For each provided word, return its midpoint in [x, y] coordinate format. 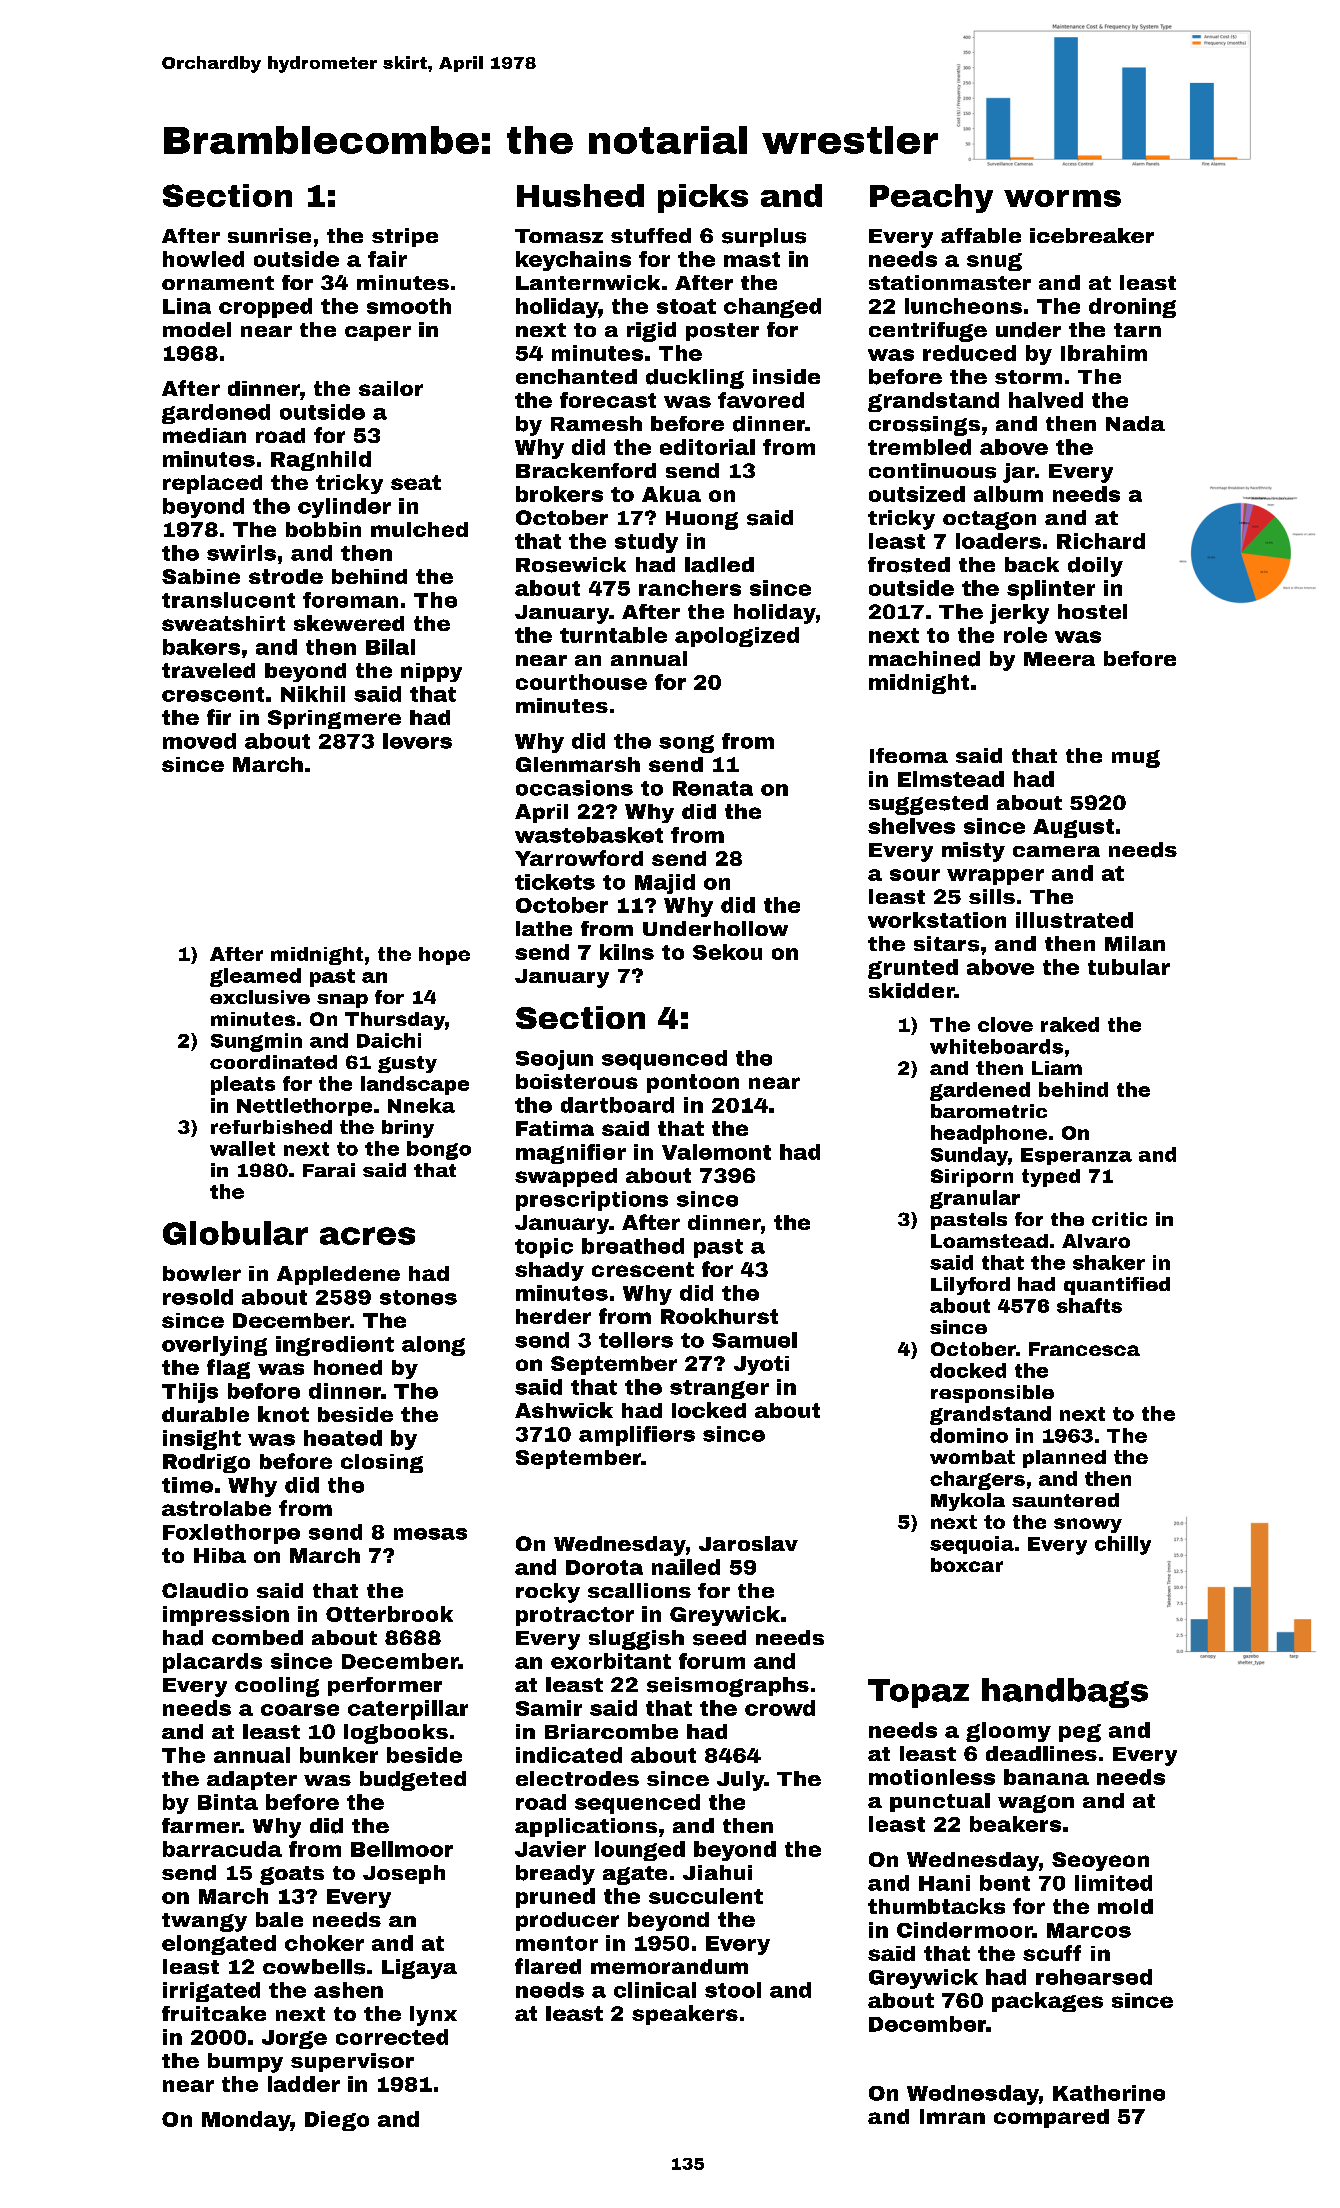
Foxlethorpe [231, 1534]
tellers [636, 1340]
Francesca [1084, 1349]
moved [199, 741]
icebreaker [1092, 235]
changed [772, 308]
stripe [405, 237]
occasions [574, 788]
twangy [204, 1922]
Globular [235, 1233]
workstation [937, 920]
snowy [1088, 1525]
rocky [548, 1593]
